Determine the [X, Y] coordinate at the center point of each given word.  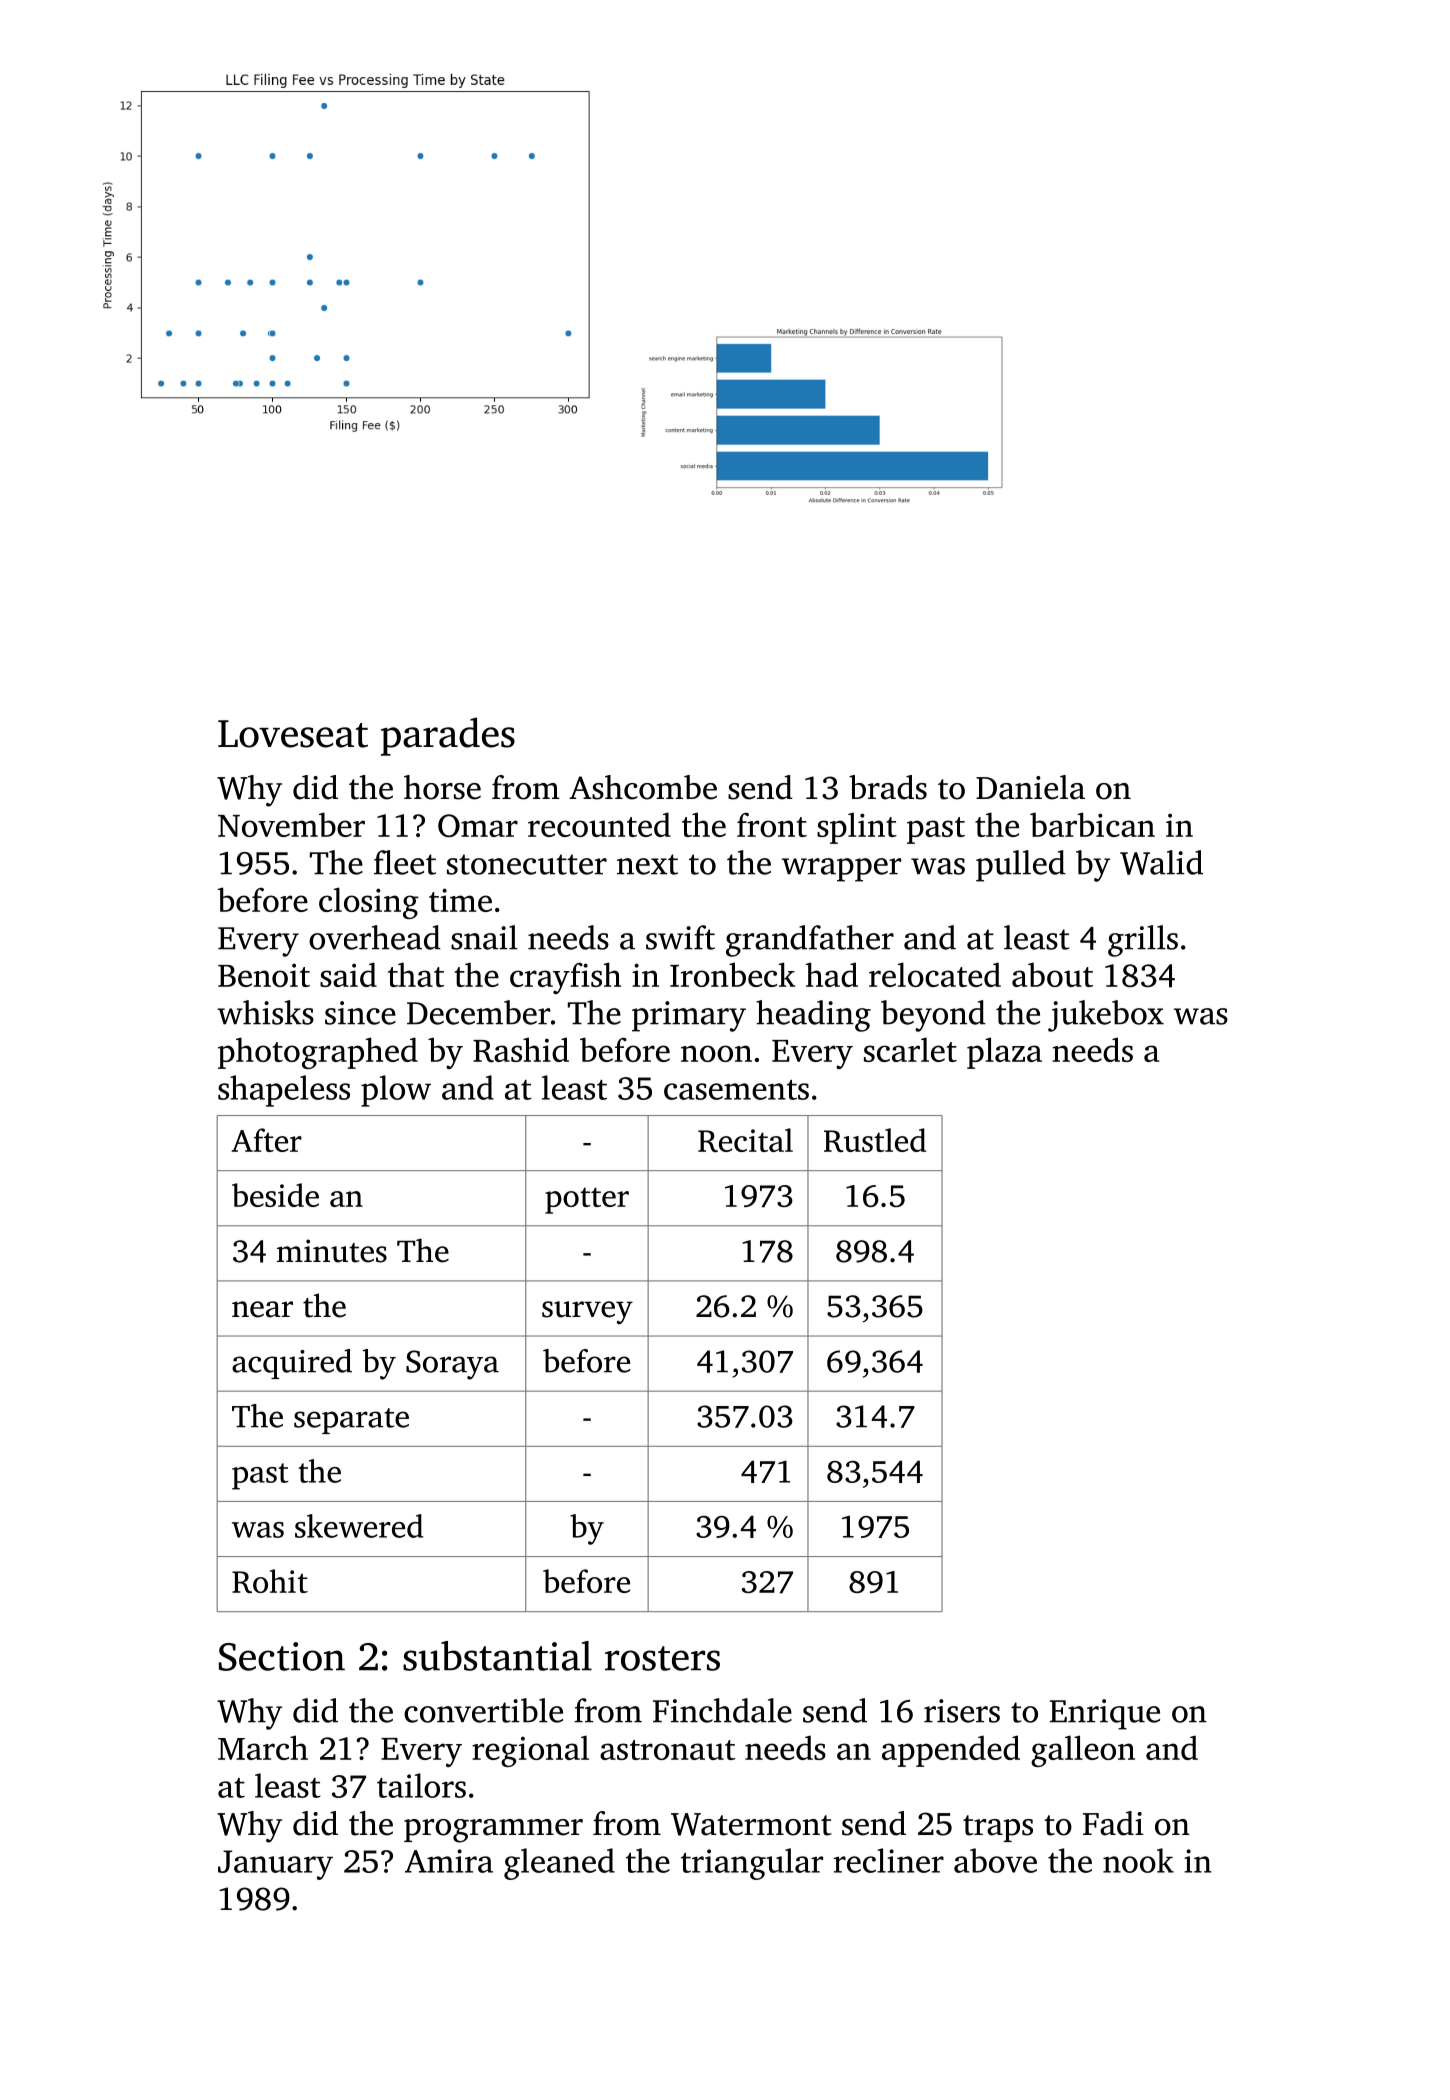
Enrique [1105, 1714]
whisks [265, 1012]
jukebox [1106, 1016]
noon [716, 1053]
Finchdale [722, 1710]
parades [448, 736]
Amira [449, 1861]
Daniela [1030, 787]
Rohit [270, 1581]
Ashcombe [643, 787]
